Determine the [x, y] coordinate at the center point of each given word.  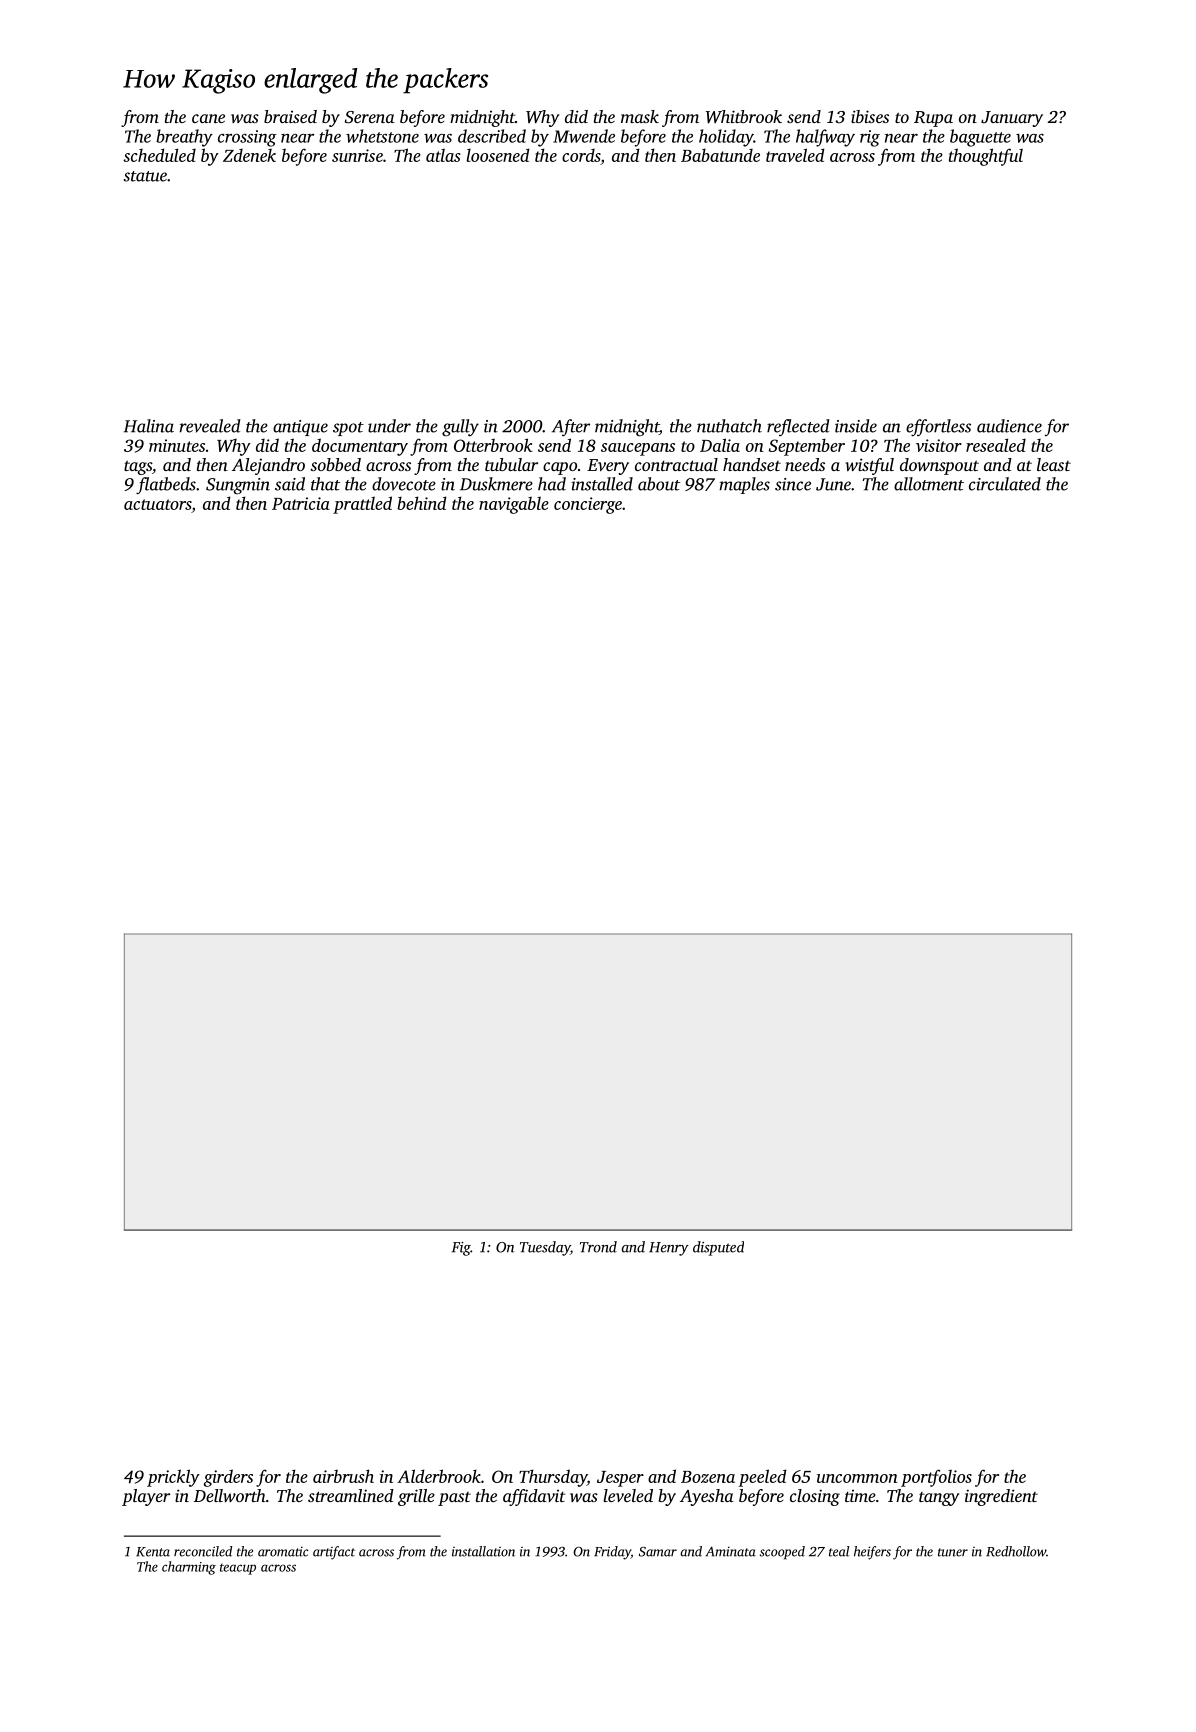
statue [145, 176]
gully [460, 428]
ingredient [1001, 1497]
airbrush [343, 1476]
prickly [173, 1478]
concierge [588, 505]
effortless [938, 428]
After [571, 427]
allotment [929, 484]
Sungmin [238, 486]
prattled [362, 505]
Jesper [620, 1479]
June [833, 484]
